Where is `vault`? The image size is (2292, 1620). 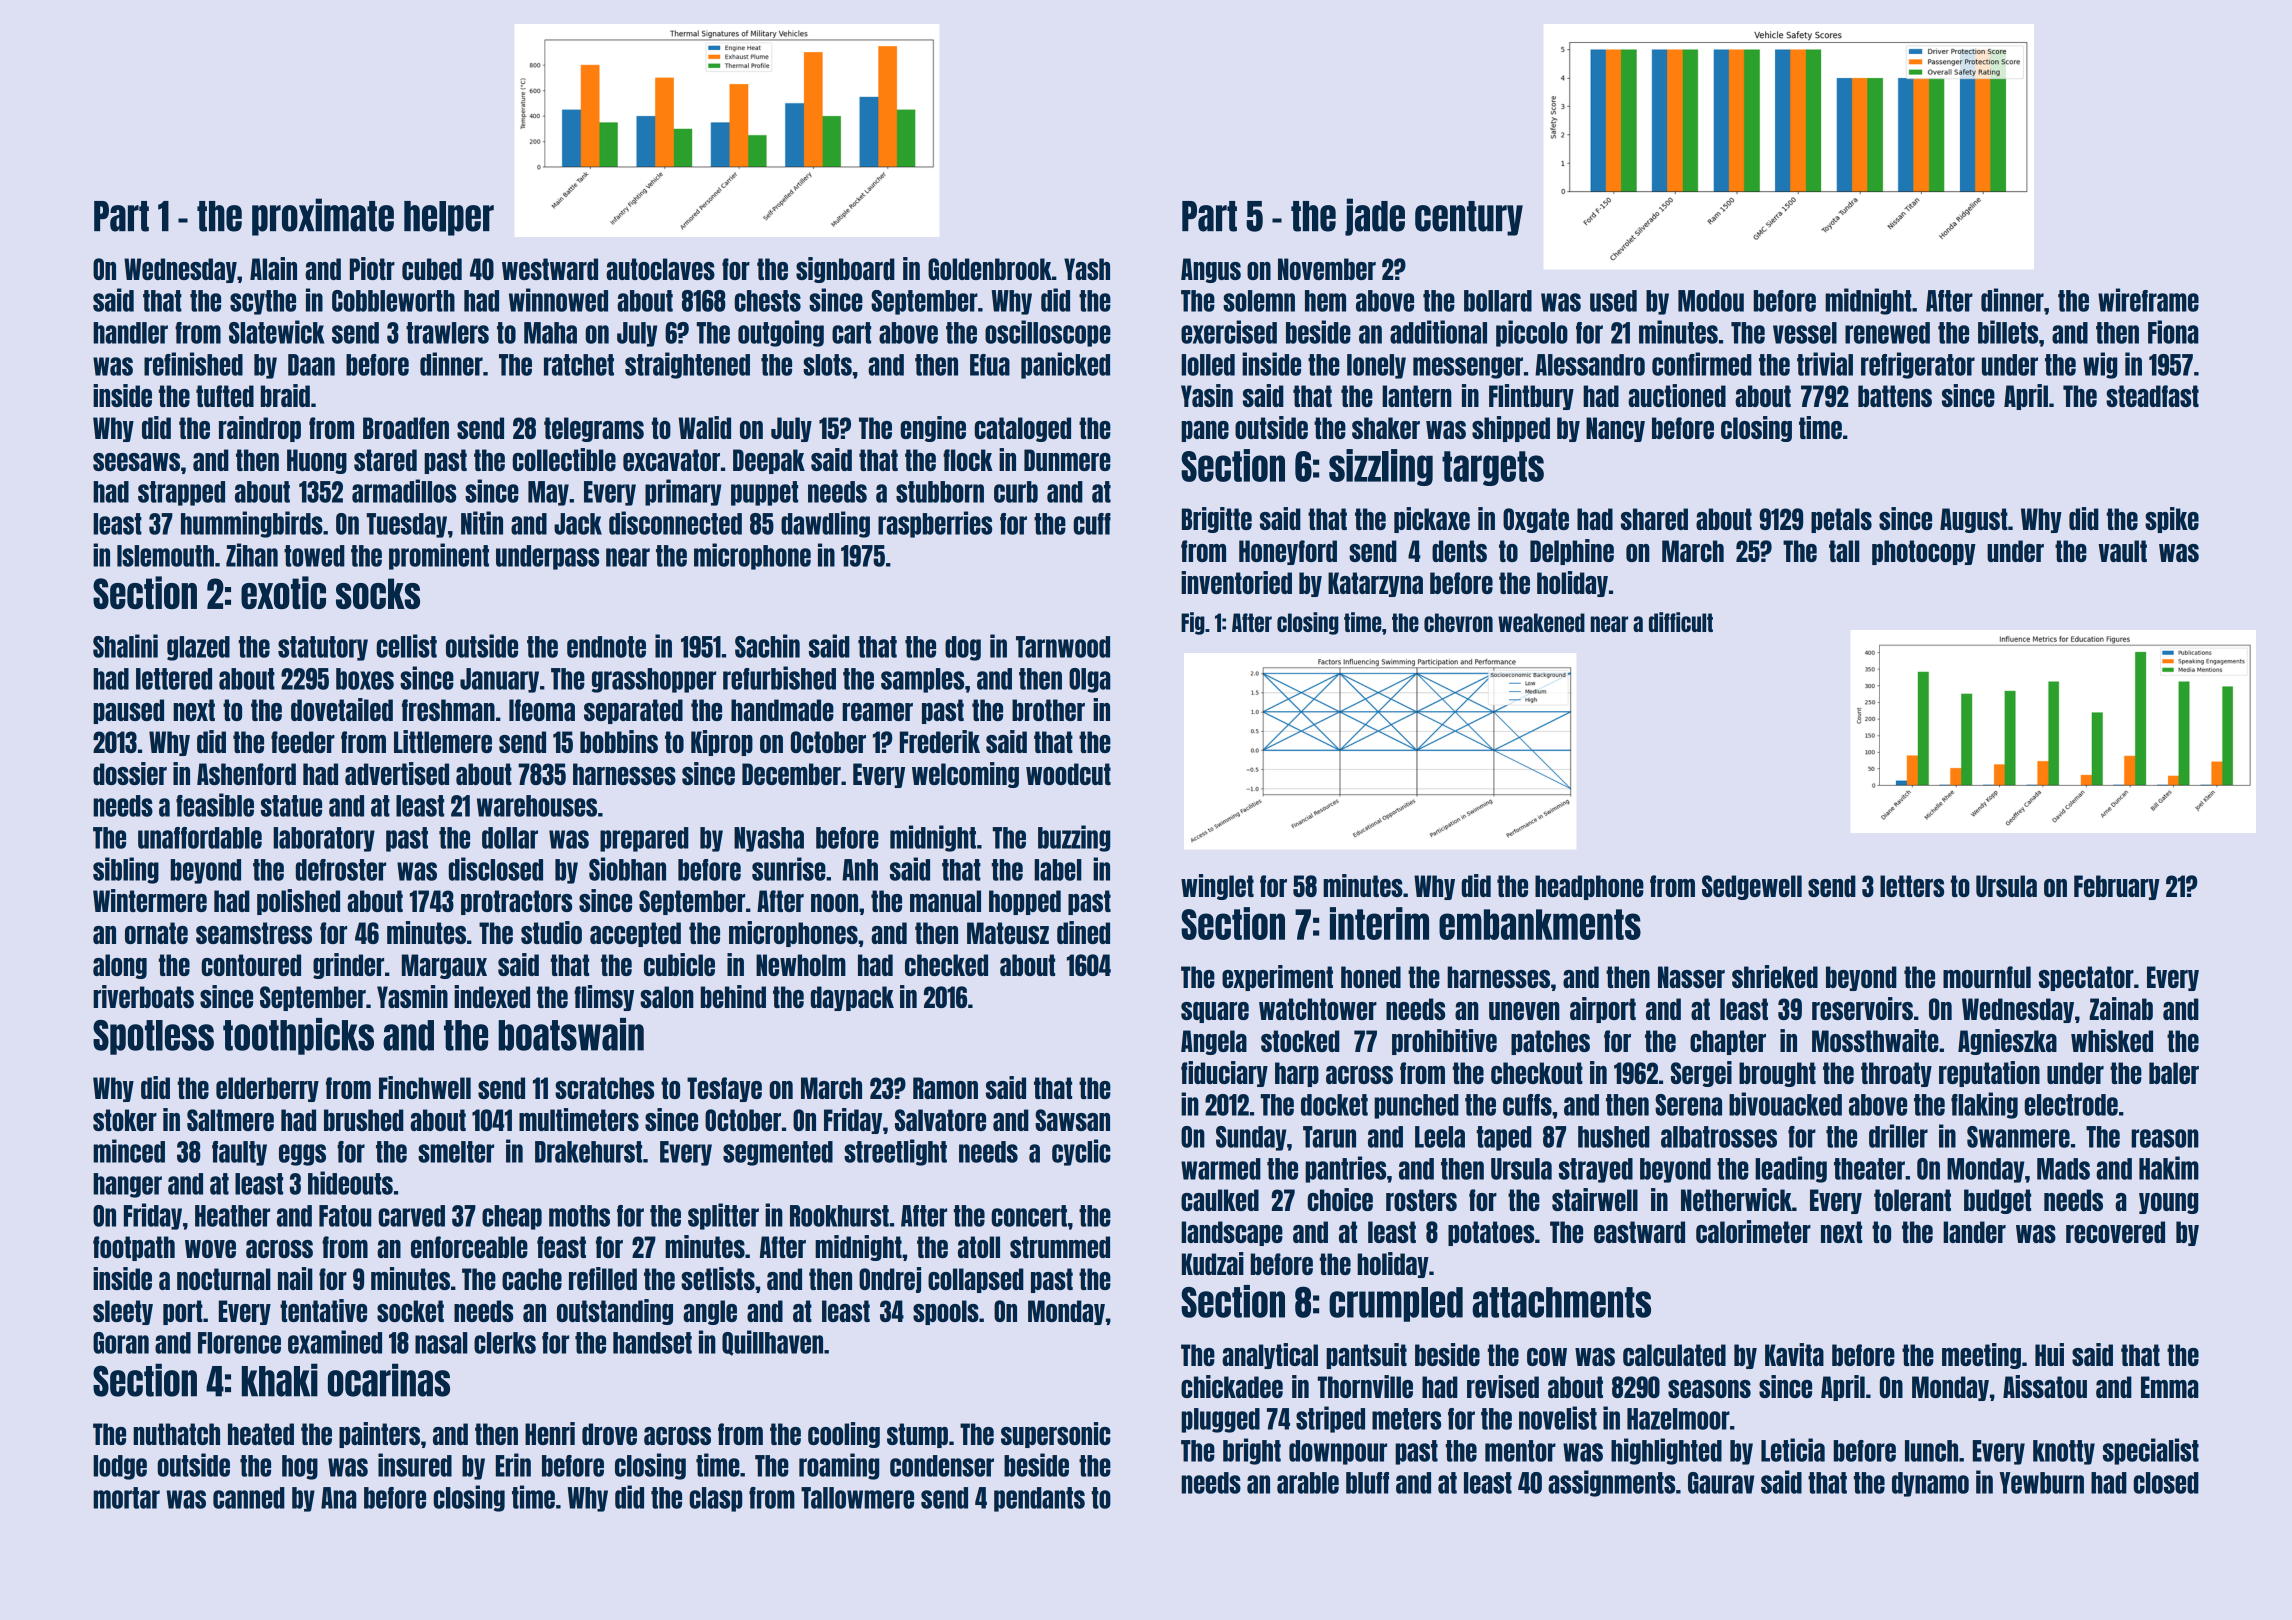
vault is located at coordinates (2122, 551).
